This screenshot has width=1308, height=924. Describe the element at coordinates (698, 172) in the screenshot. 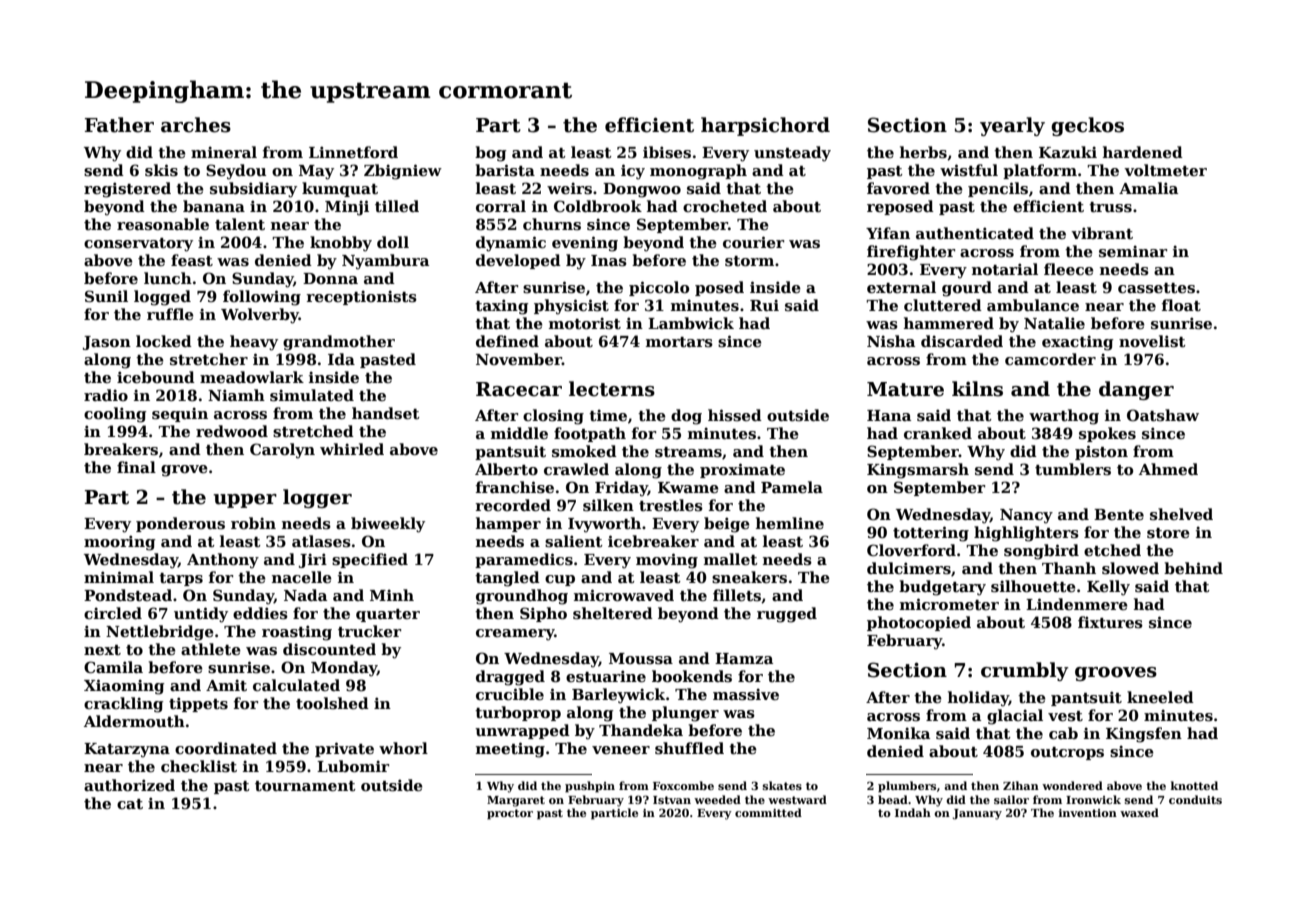

I see `monograph` at that location.
